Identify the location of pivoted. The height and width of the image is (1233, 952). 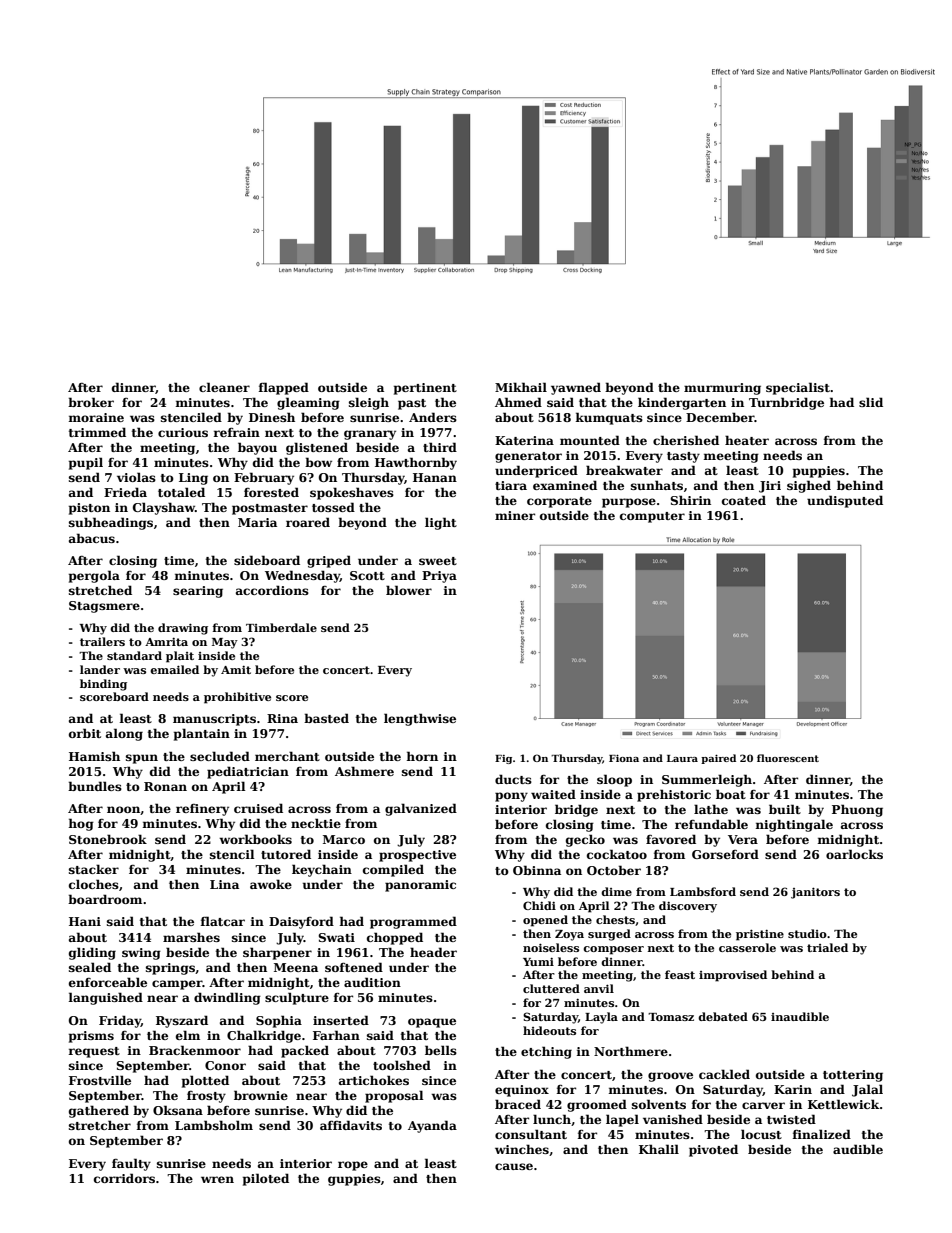
(713, 1150).
